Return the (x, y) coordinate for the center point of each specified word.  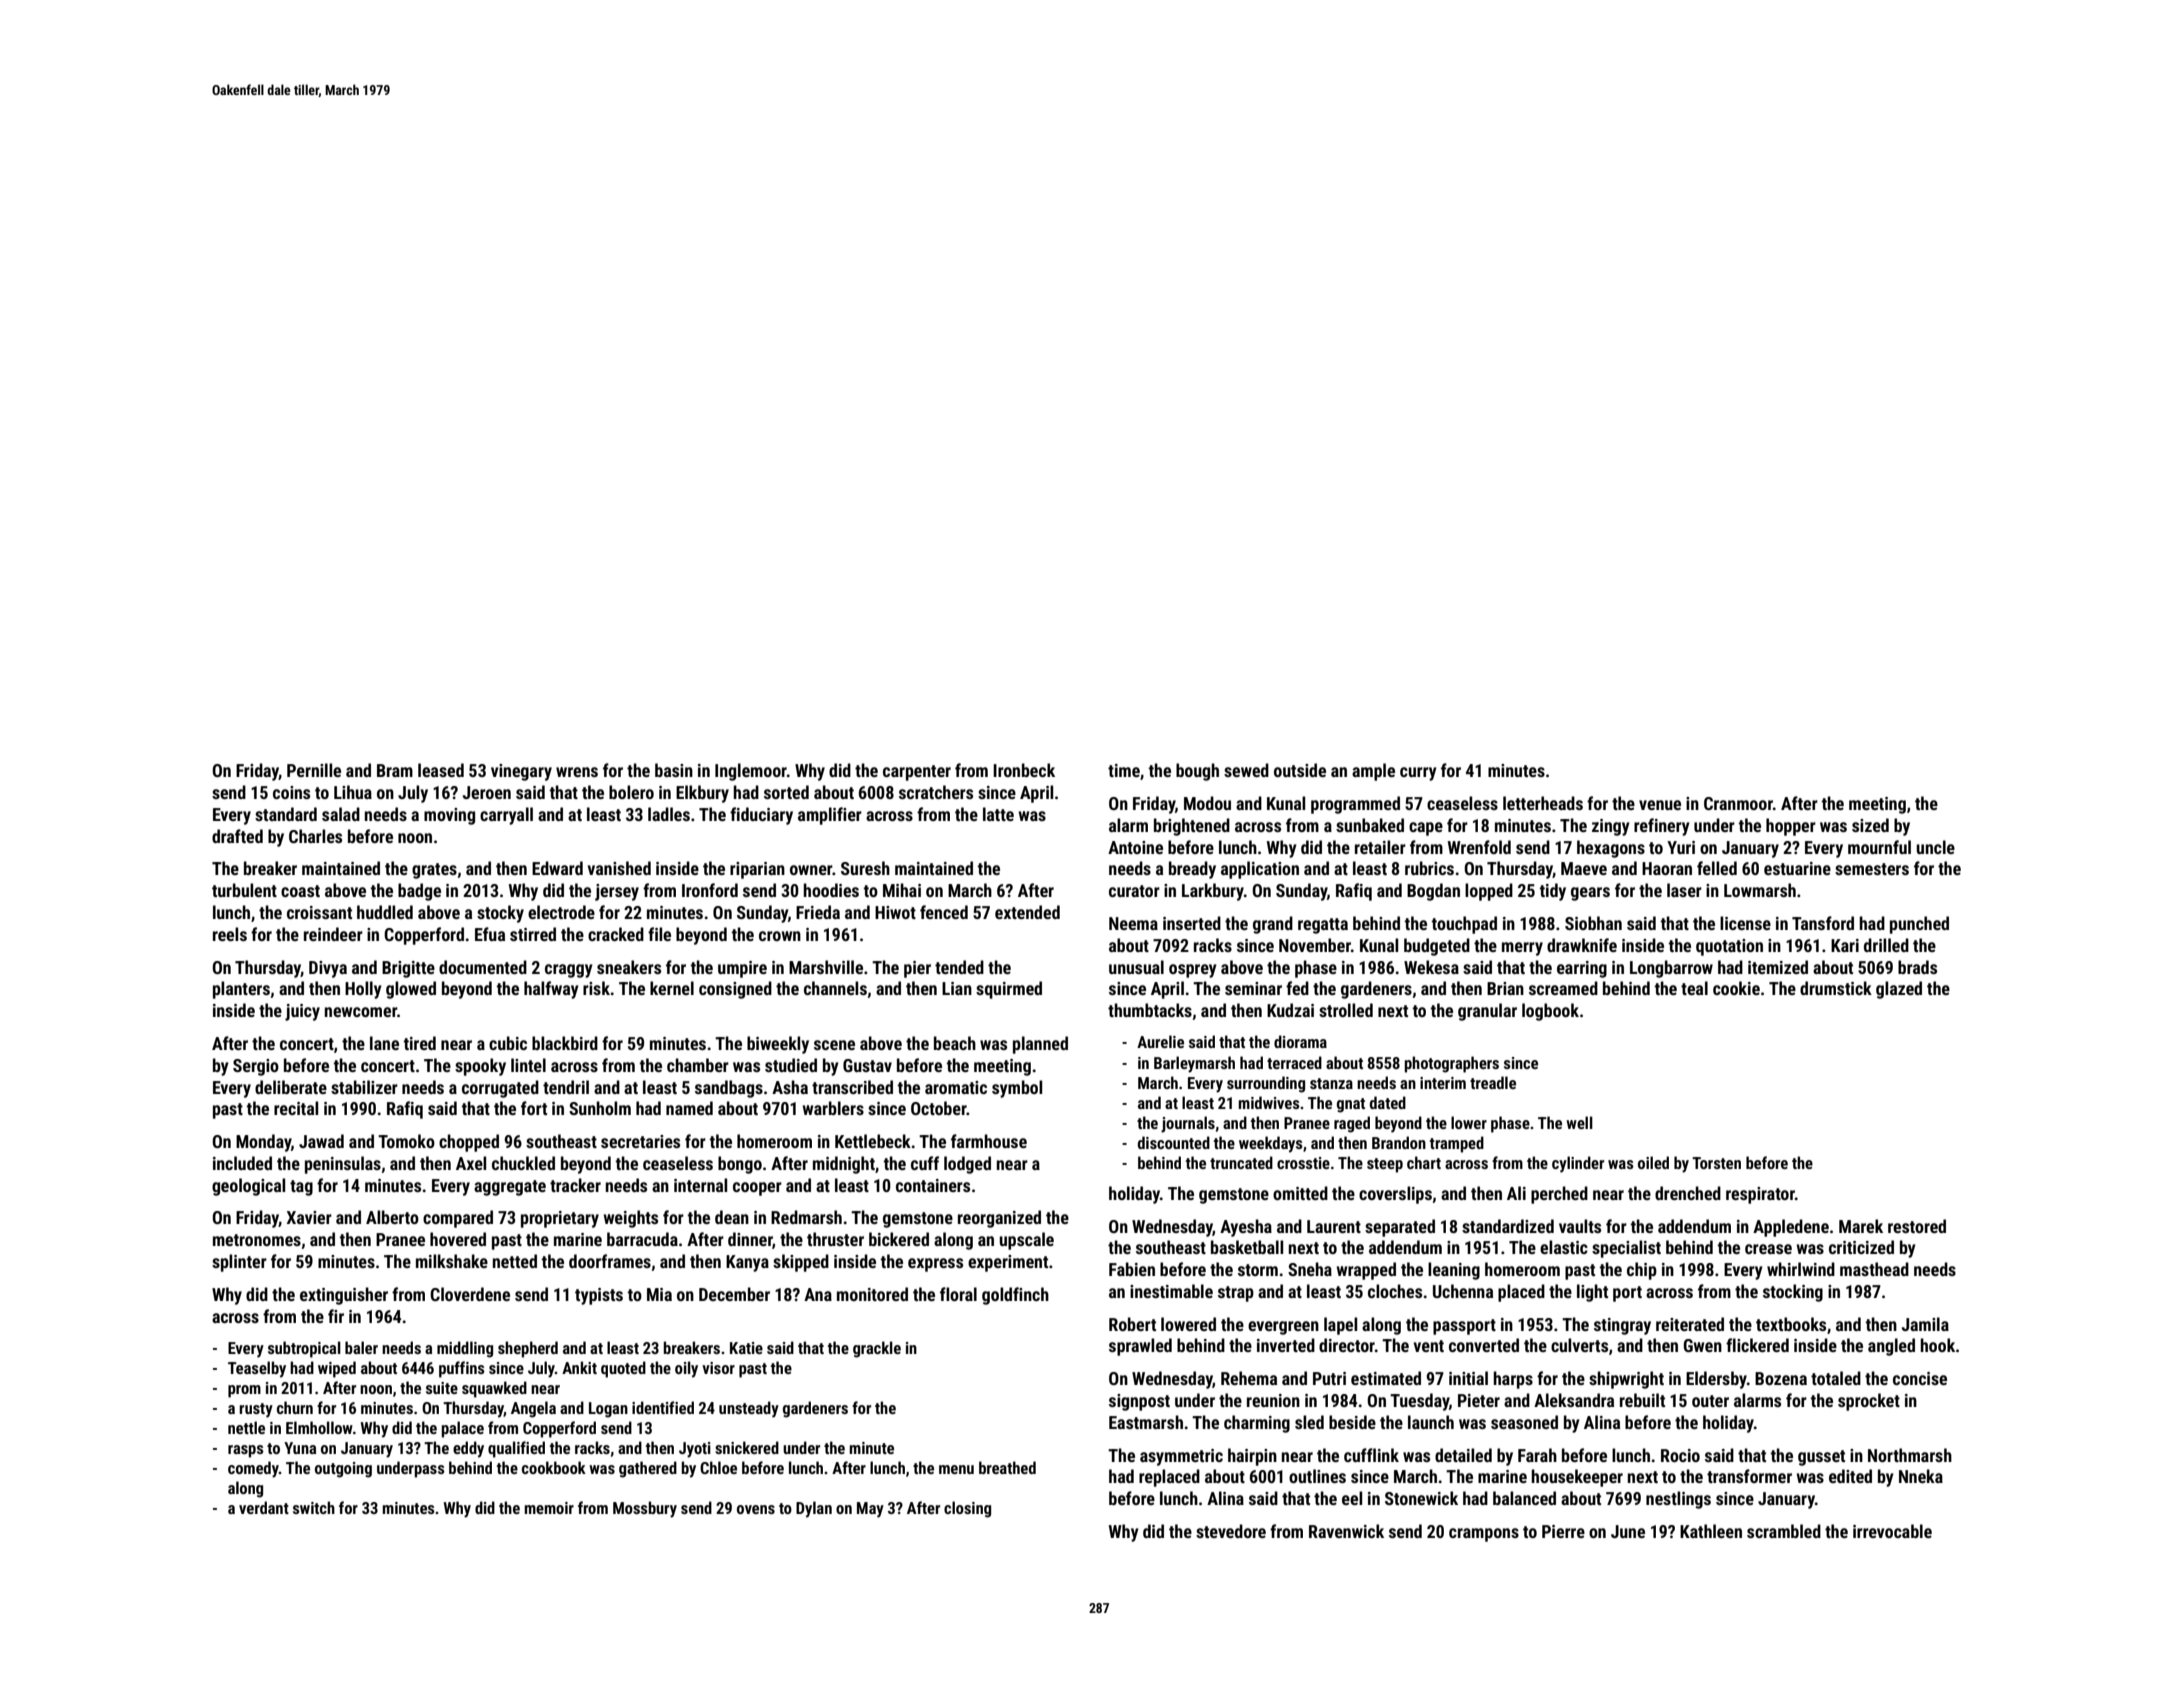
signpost (1139, 1402)
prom (244, 1391)
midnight (844, 1165)
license (1745, 923)
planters (241, 990)
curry (1418, 774)
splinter (239, 1263)
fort (534, 1108)
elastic (1564, 1247)
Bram (395, 770)
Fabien (1132, 1269)
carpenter (917, 773)
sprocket (1869, 1402)
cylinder (1578, 1164)
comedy (253, 1469)
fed (1297, 988)
